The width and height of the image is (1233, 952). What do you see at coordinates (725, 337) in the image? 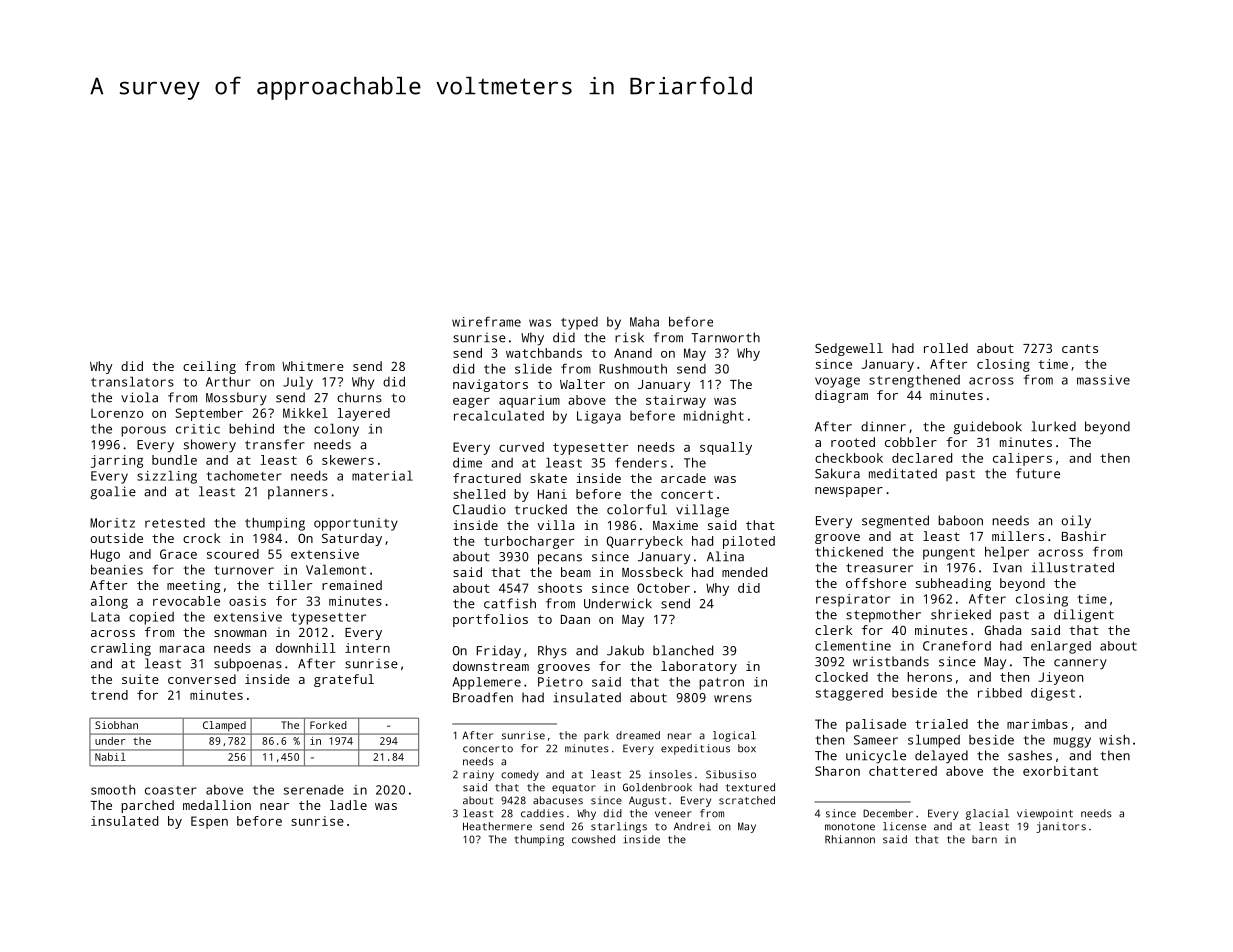
I see `Tarnworth` at bounding box center [725, 337].
